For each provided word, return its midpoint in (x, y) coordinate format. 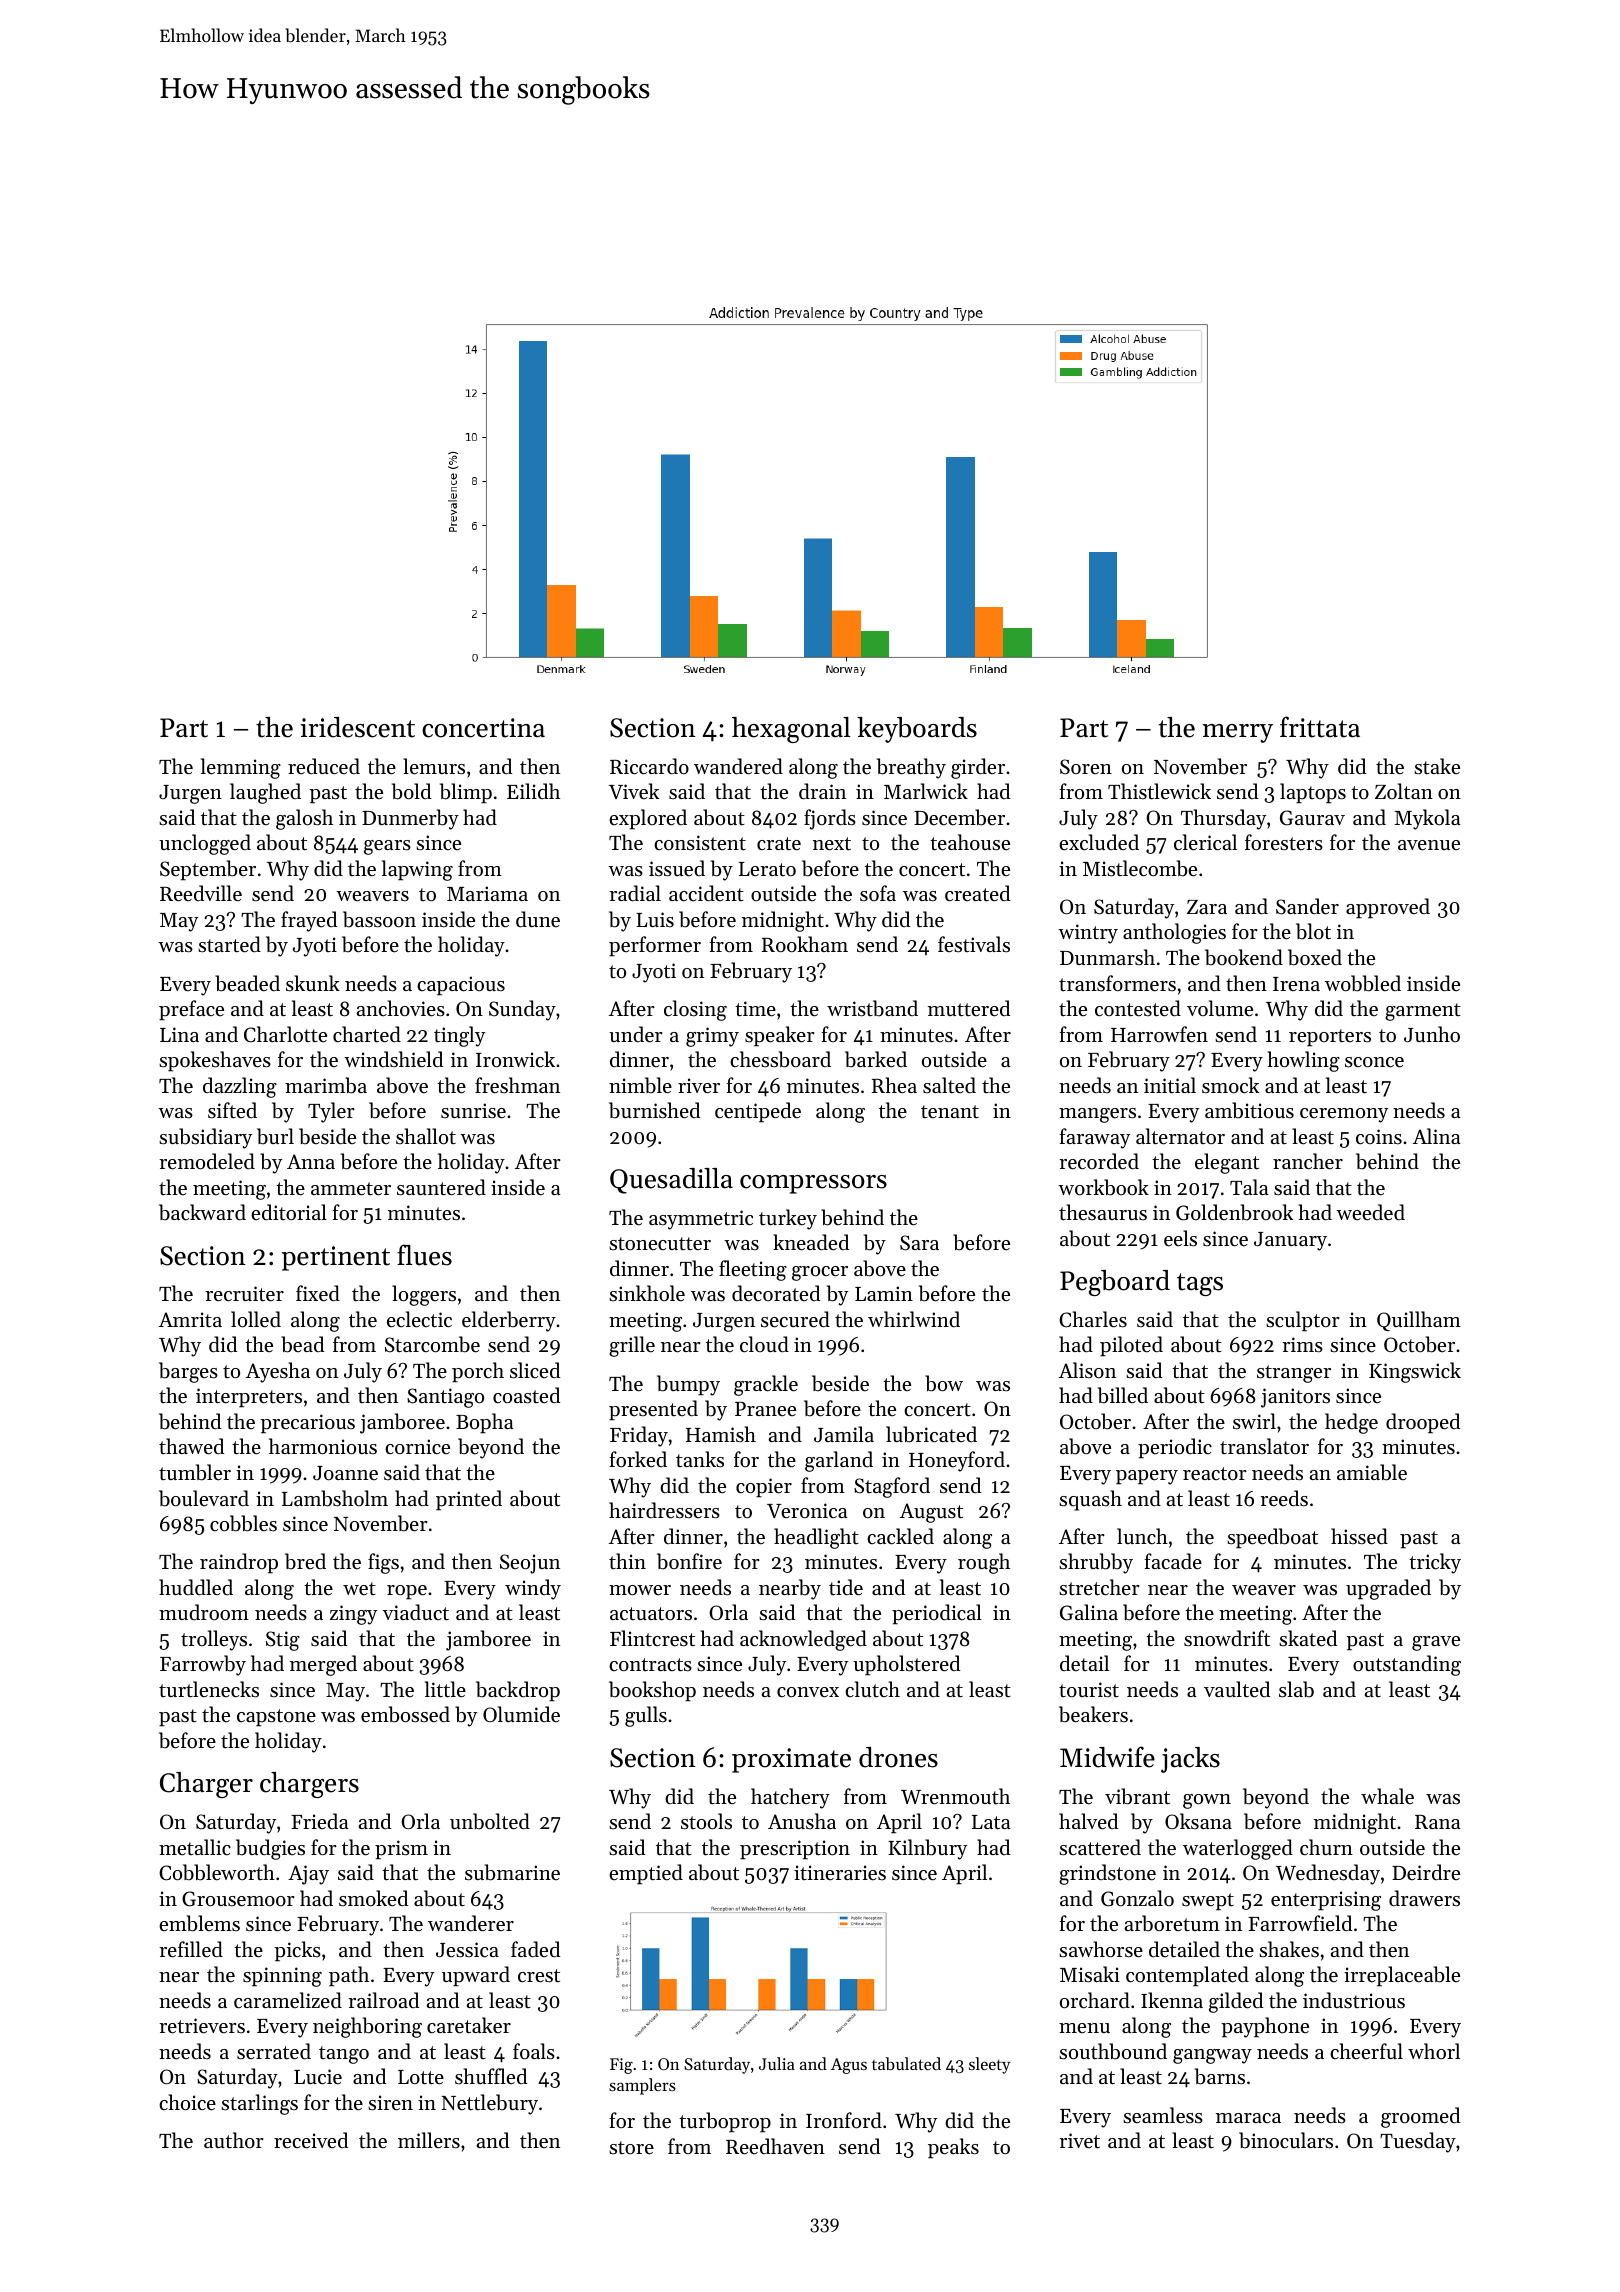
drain (822, 791)
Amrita (190, 1319)
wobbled (1363, 983)
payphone (1265, 2027)
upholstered (906, 1665)
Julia (777, 2063)
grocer (820, 1273)
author (234, 2140)
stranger (1294, 1374)
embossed (405, 1714)
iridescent (357, 727)
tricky (1435, 1563)
